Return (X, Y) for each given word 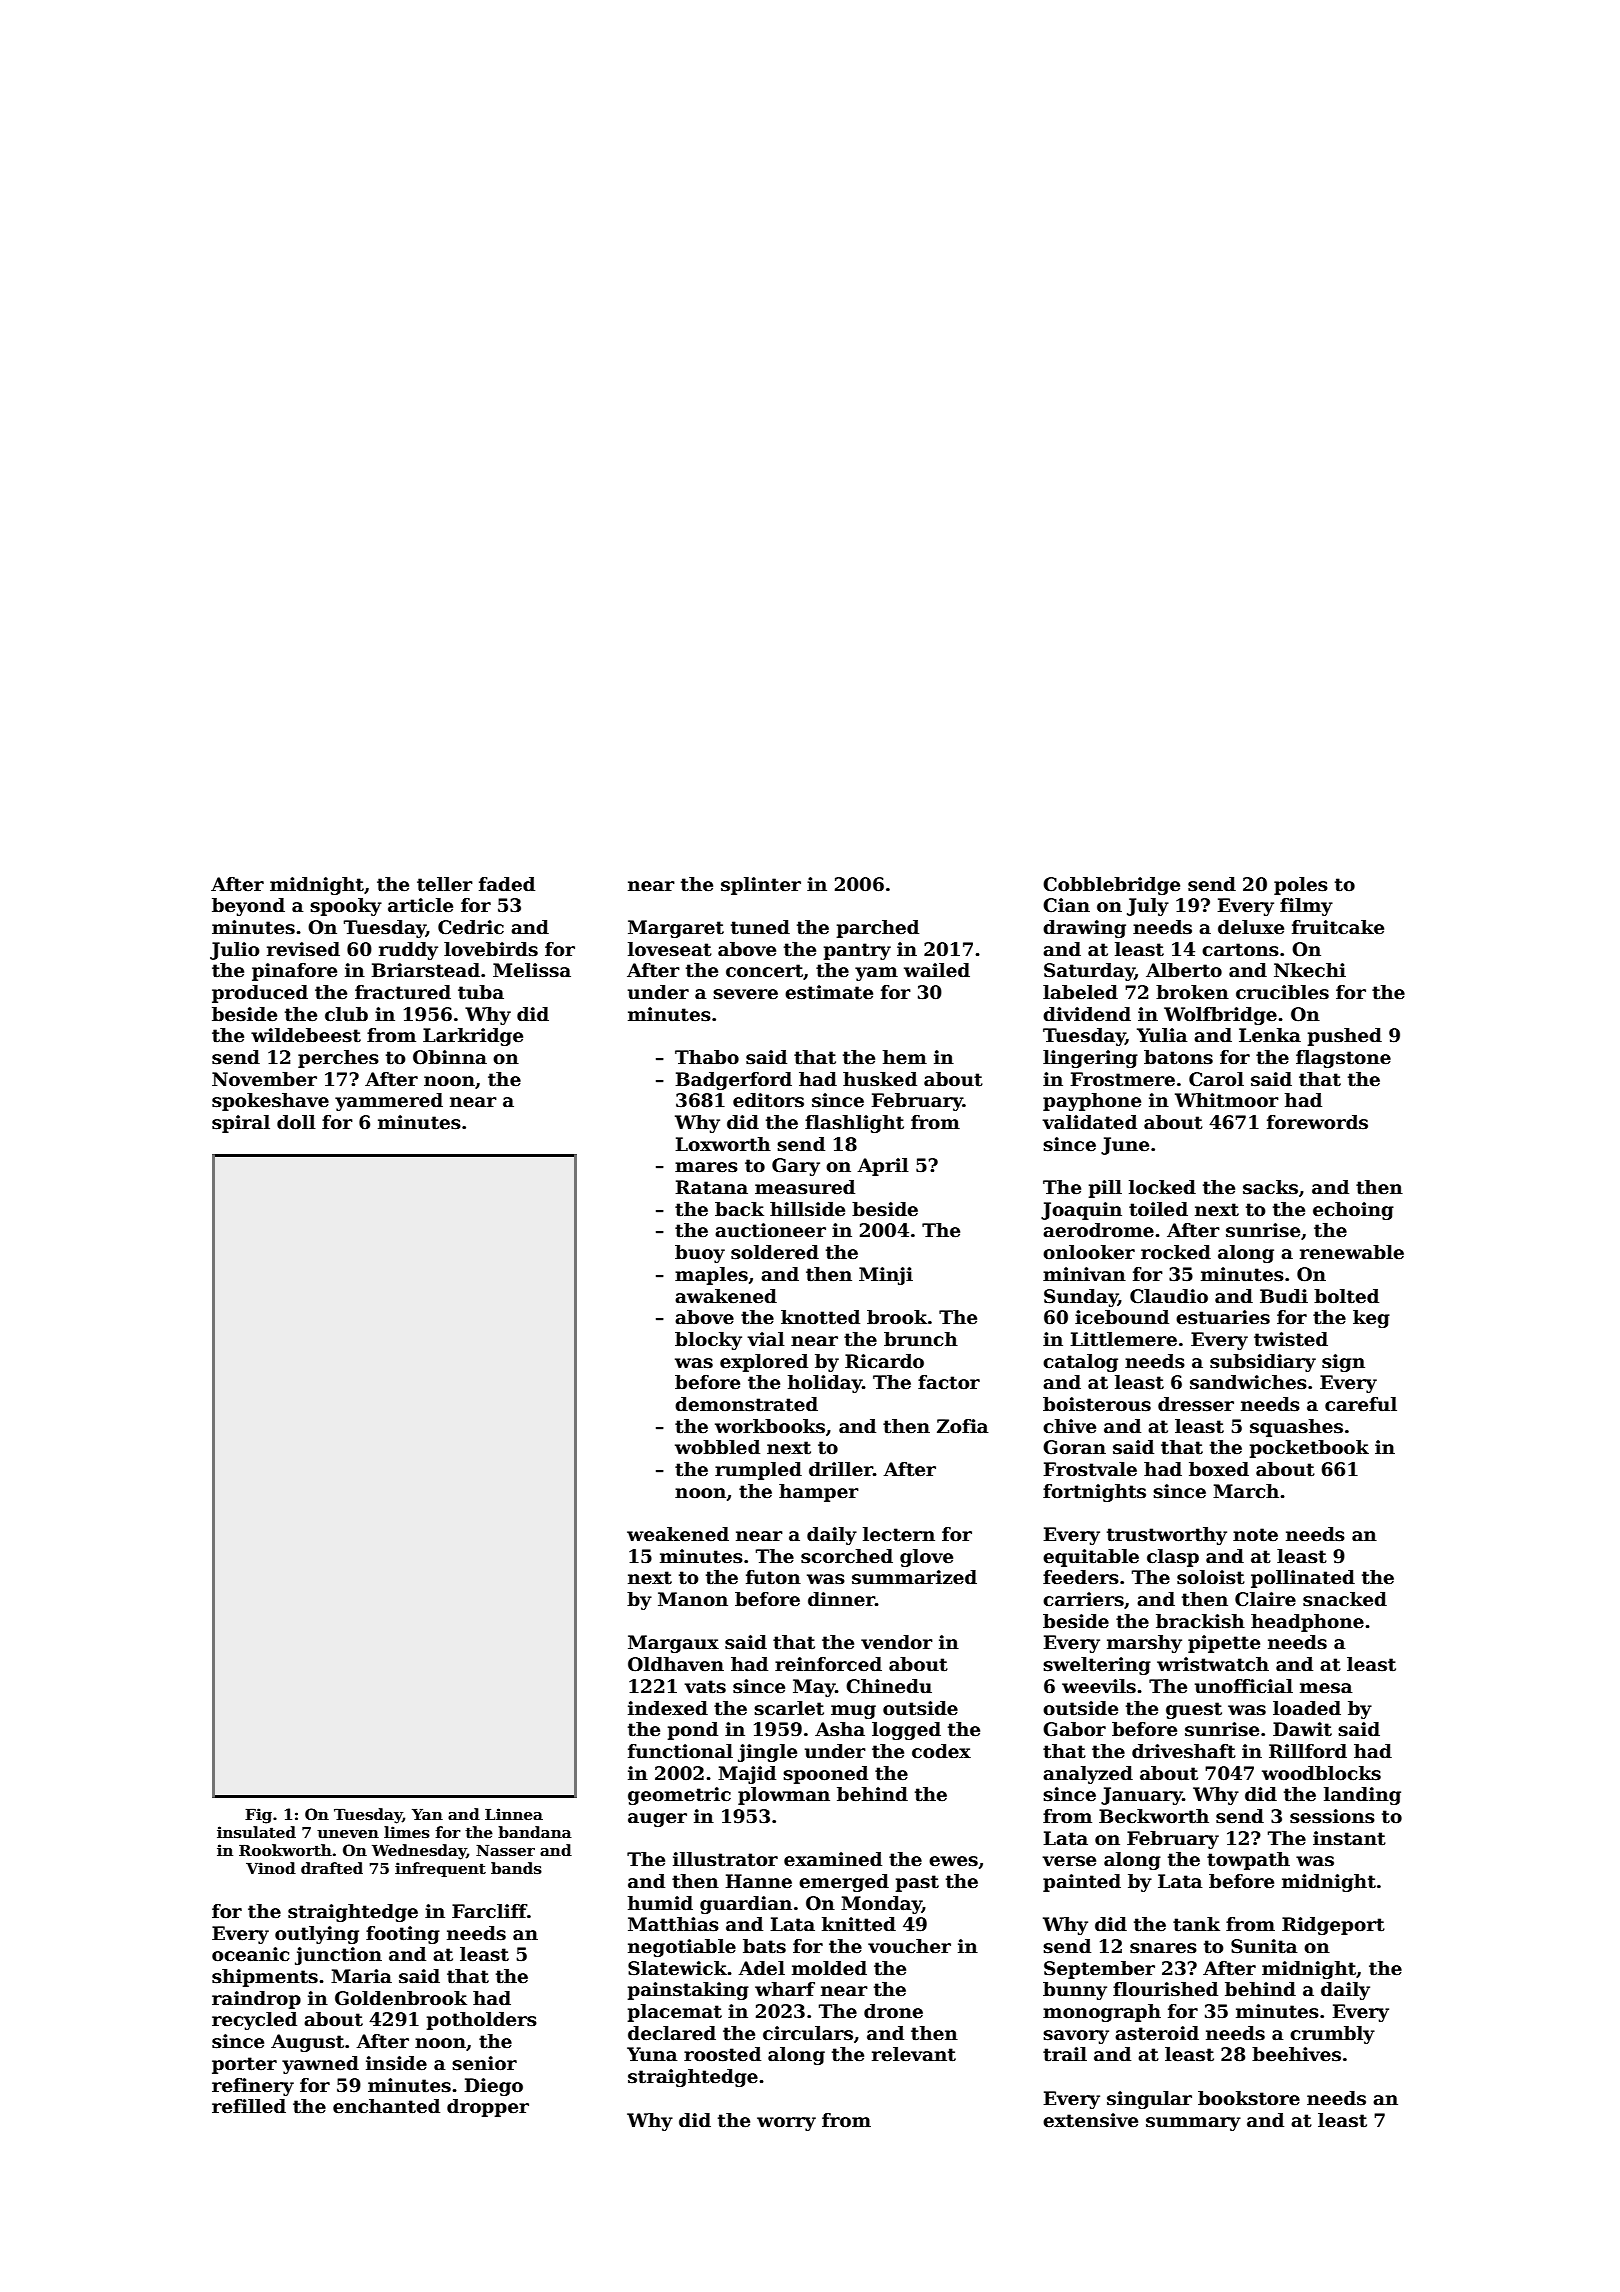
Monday (881, 1905)
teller (445, 884)
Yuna (652, 2054)
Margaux (673, 1644)
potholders (482, 2021)
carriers (1083, 1599)
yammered (389, 1102)
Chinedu (889, 1686)
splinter (761, 886)
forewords (1317, 1122)
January (1142, 1796)
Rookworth (285, 1850)
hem (905, 1057)
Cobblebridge (1111, 886)
